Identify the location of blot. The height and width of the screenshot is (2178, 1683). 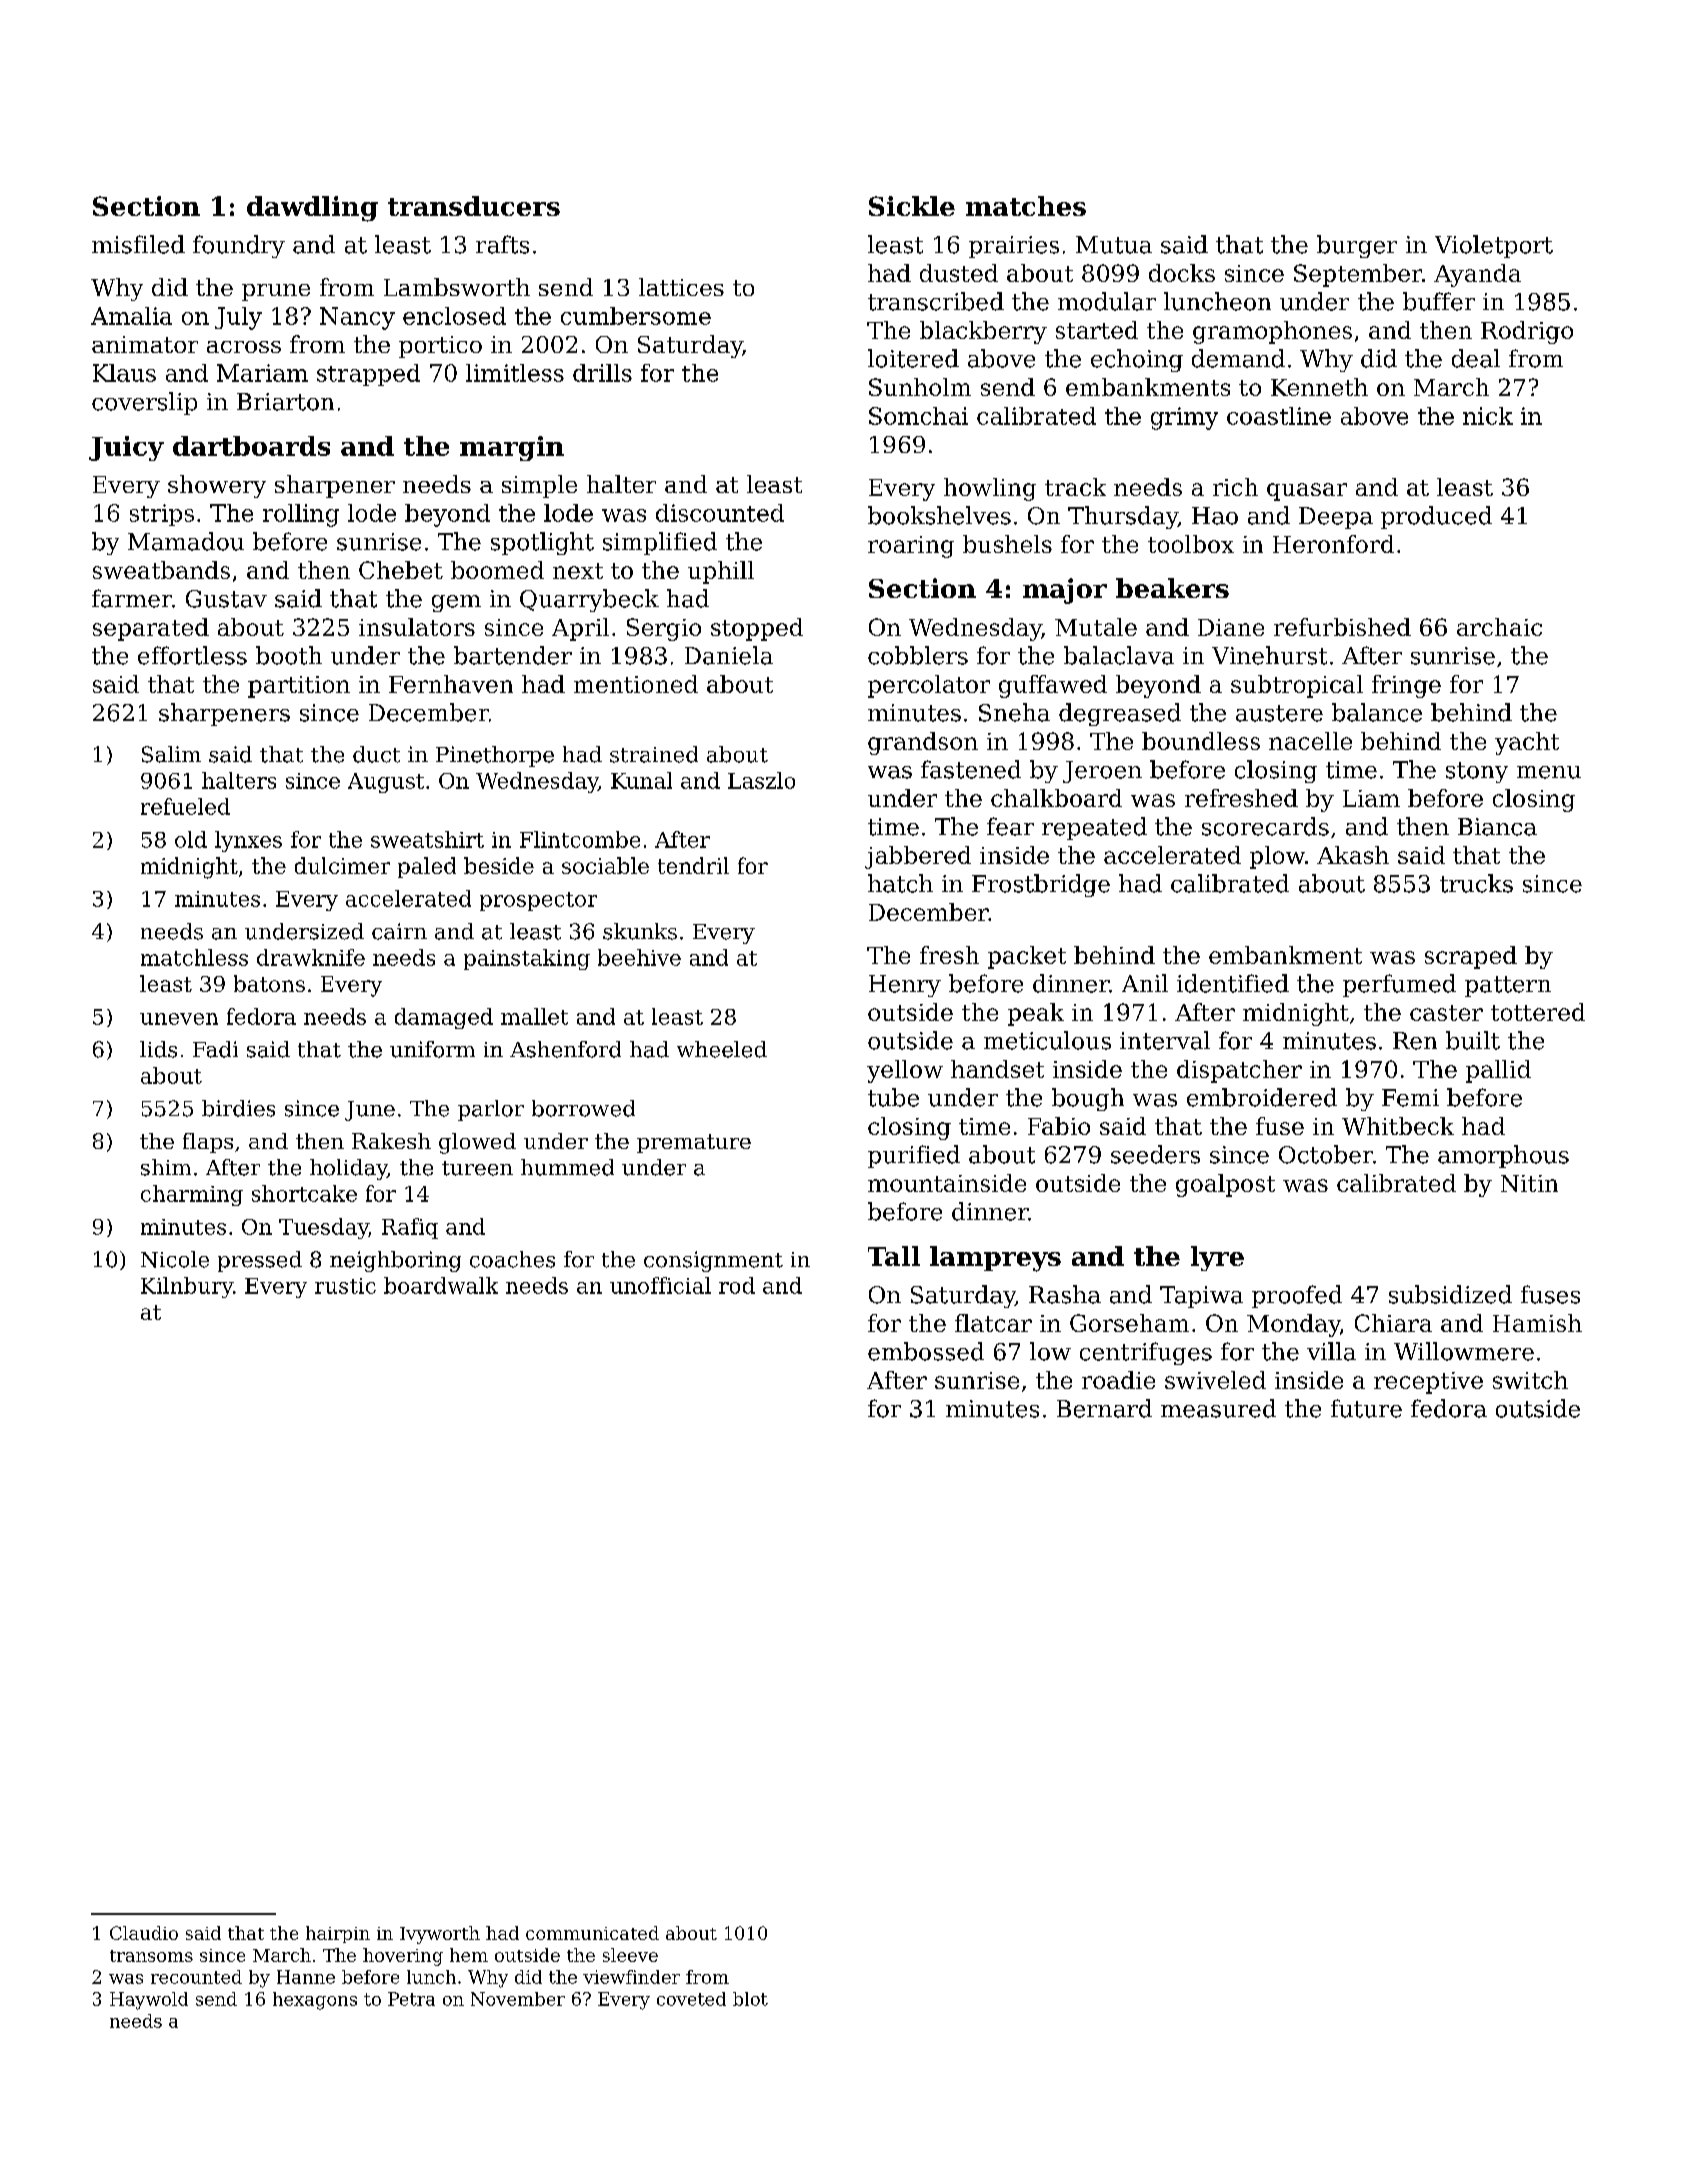
(750, 1999).
